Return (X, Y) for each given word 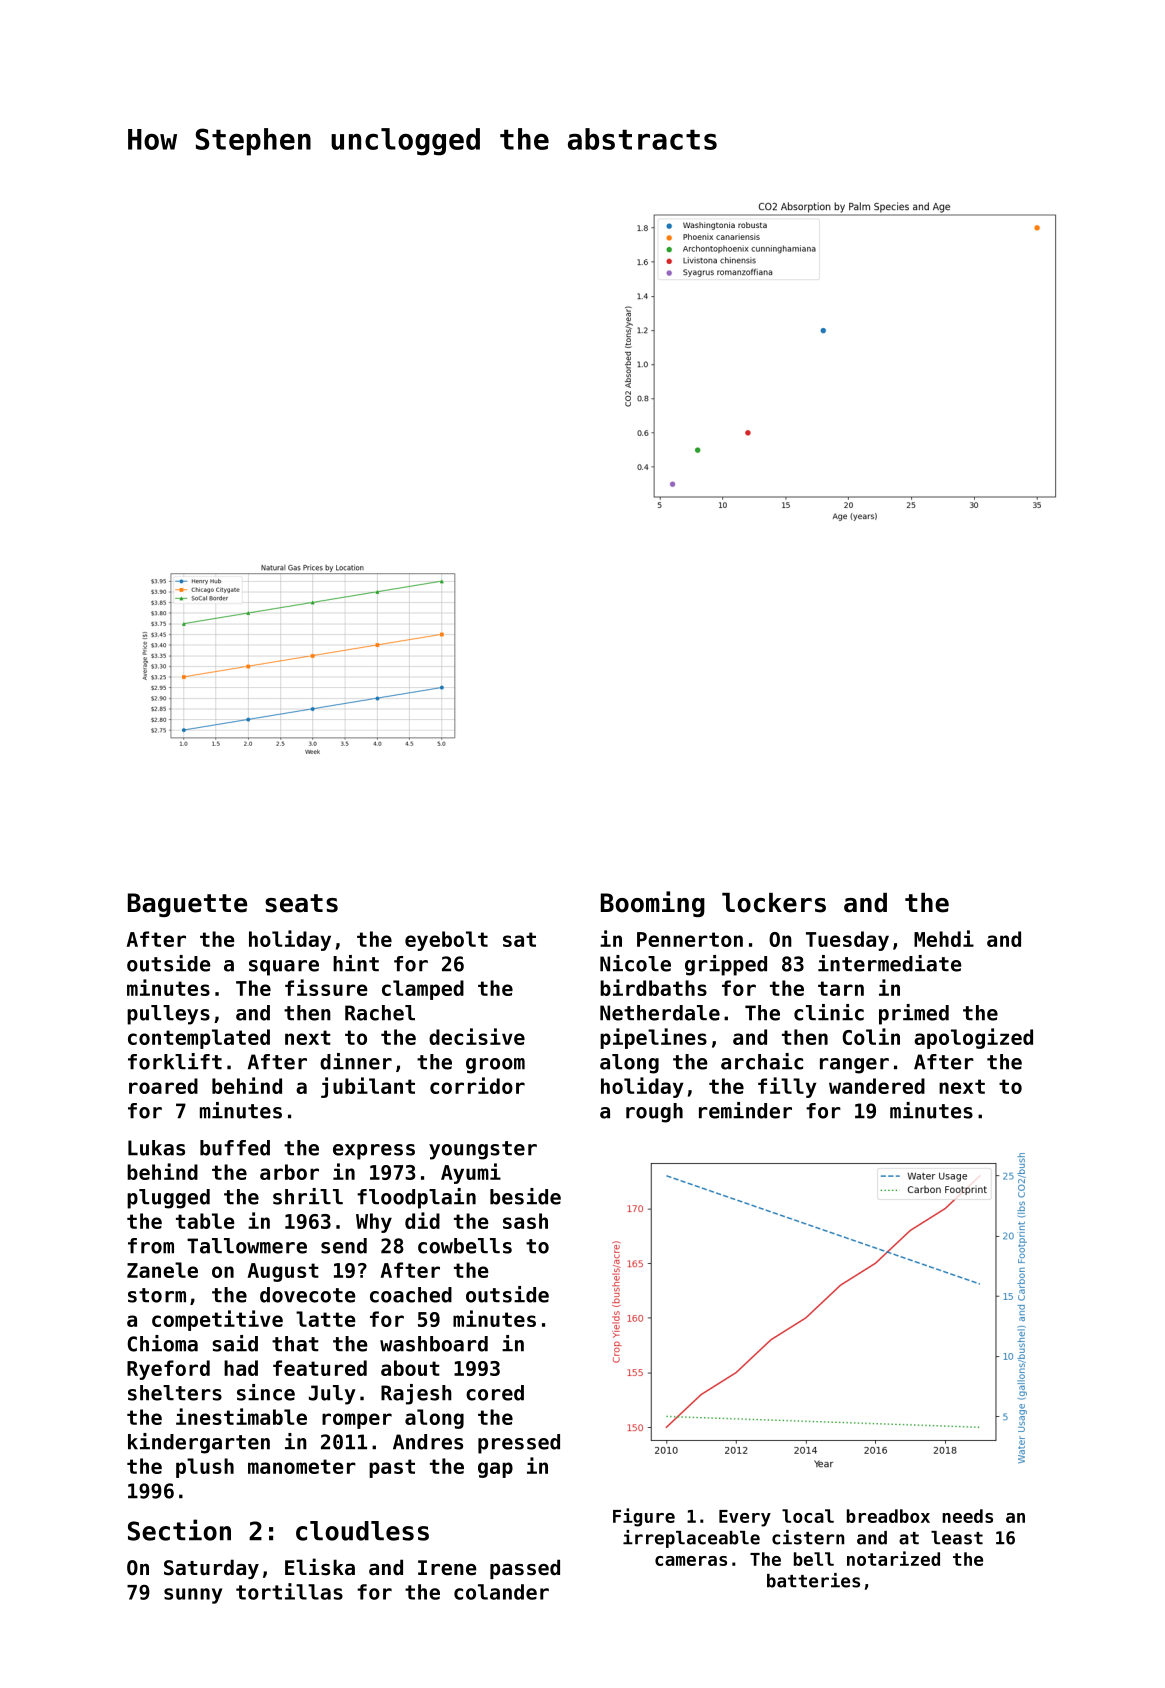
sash (525, 1221)
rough (654, 1113)
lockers (774, 903)
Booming (653, 904)
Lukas (156, 1148)
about (410, 1368)
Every (745, 1518)
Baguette (187, 905)
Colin (871, 1036)
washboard (434, 1344)
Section (179, 1530)
